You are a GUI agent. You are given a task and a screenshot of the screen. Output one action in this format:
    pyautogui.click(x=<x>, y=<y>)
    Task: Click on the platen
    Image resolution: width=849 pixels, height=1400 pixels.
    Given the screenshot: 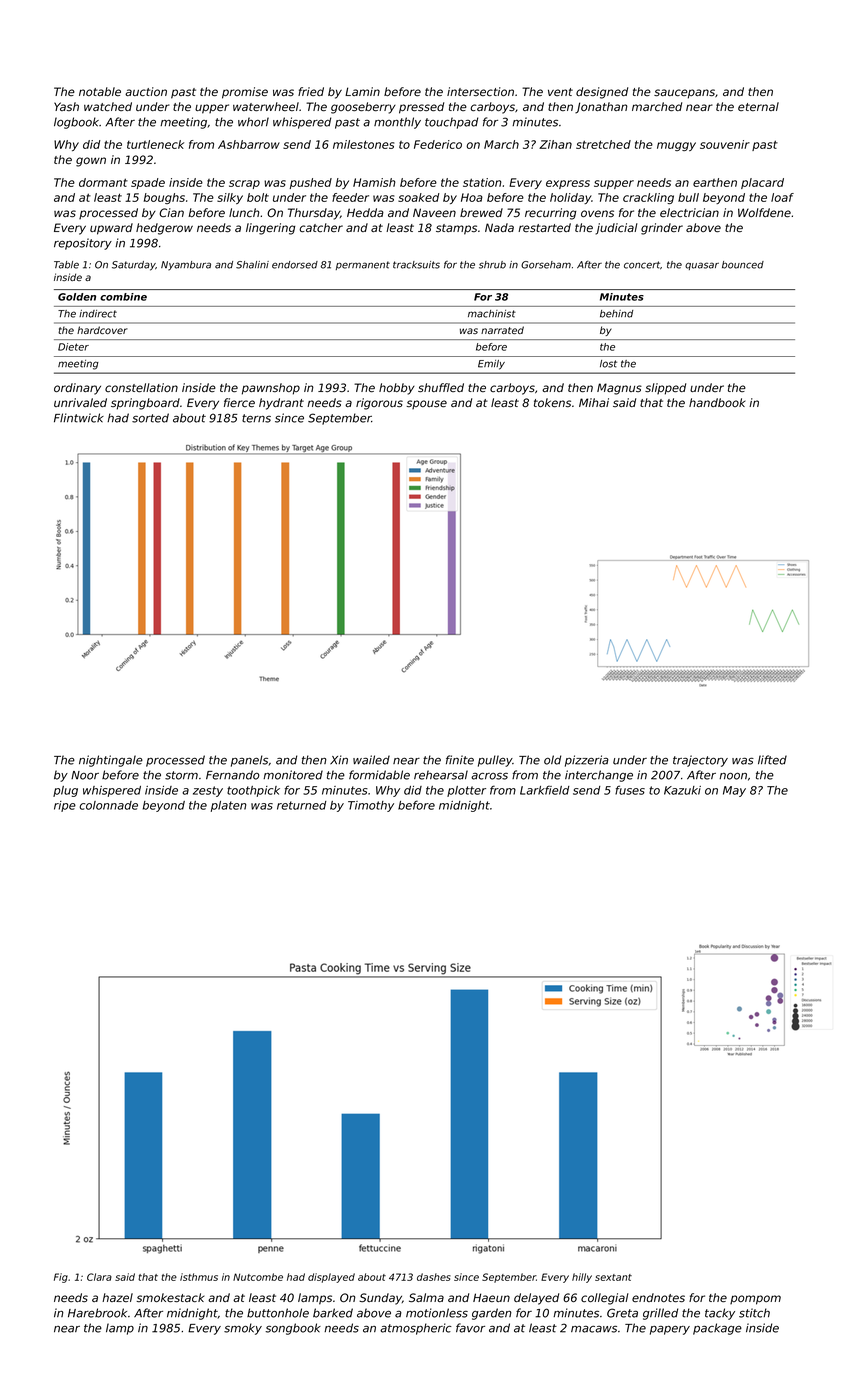 What is the action you would take?
    pyautogui.click(x=228, y=806)
